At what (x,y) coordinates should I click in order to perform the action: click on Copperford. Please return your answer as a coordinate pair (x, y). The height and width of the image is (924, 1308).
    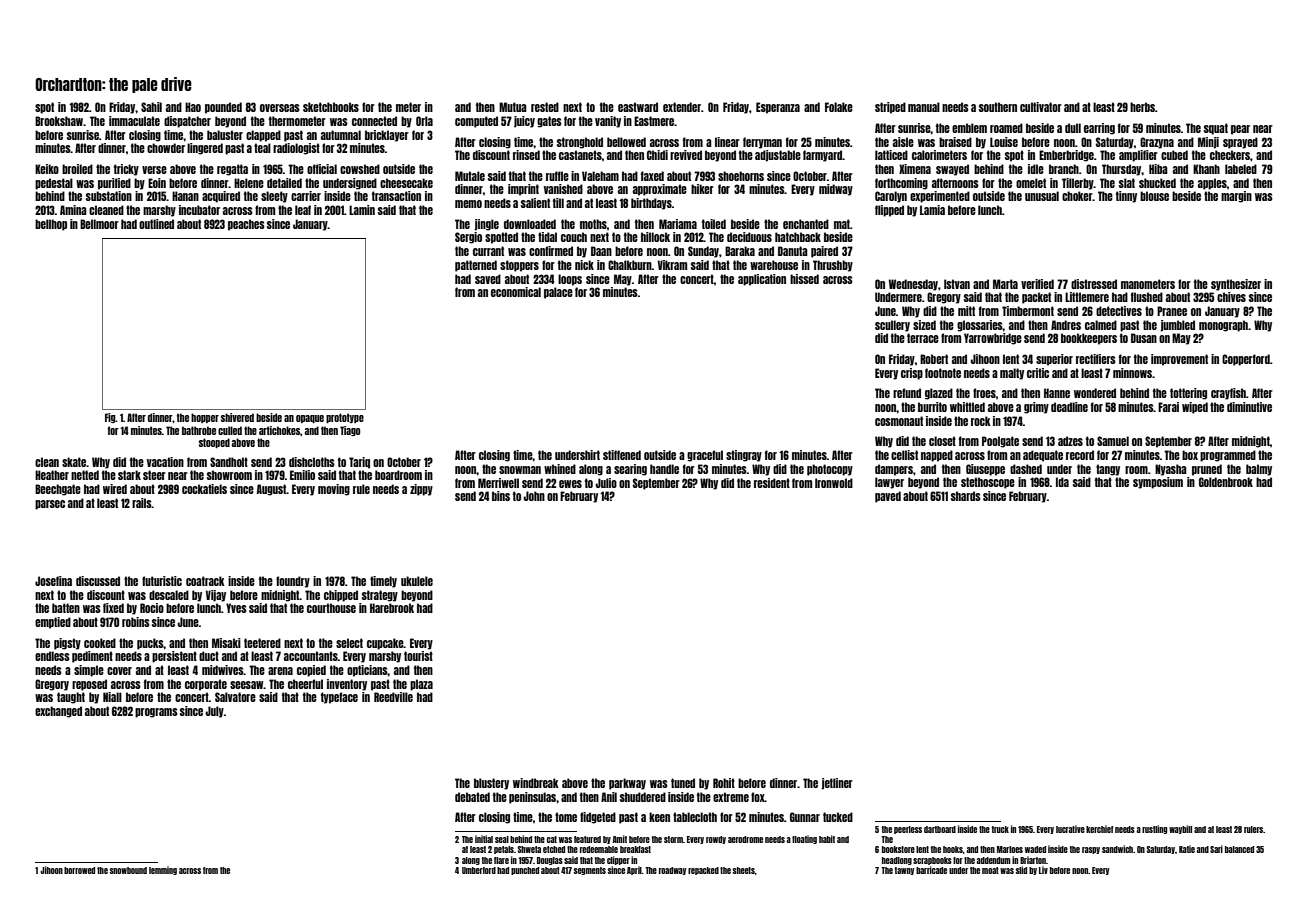
    Looking at the image, I should click on (1246, 360).
